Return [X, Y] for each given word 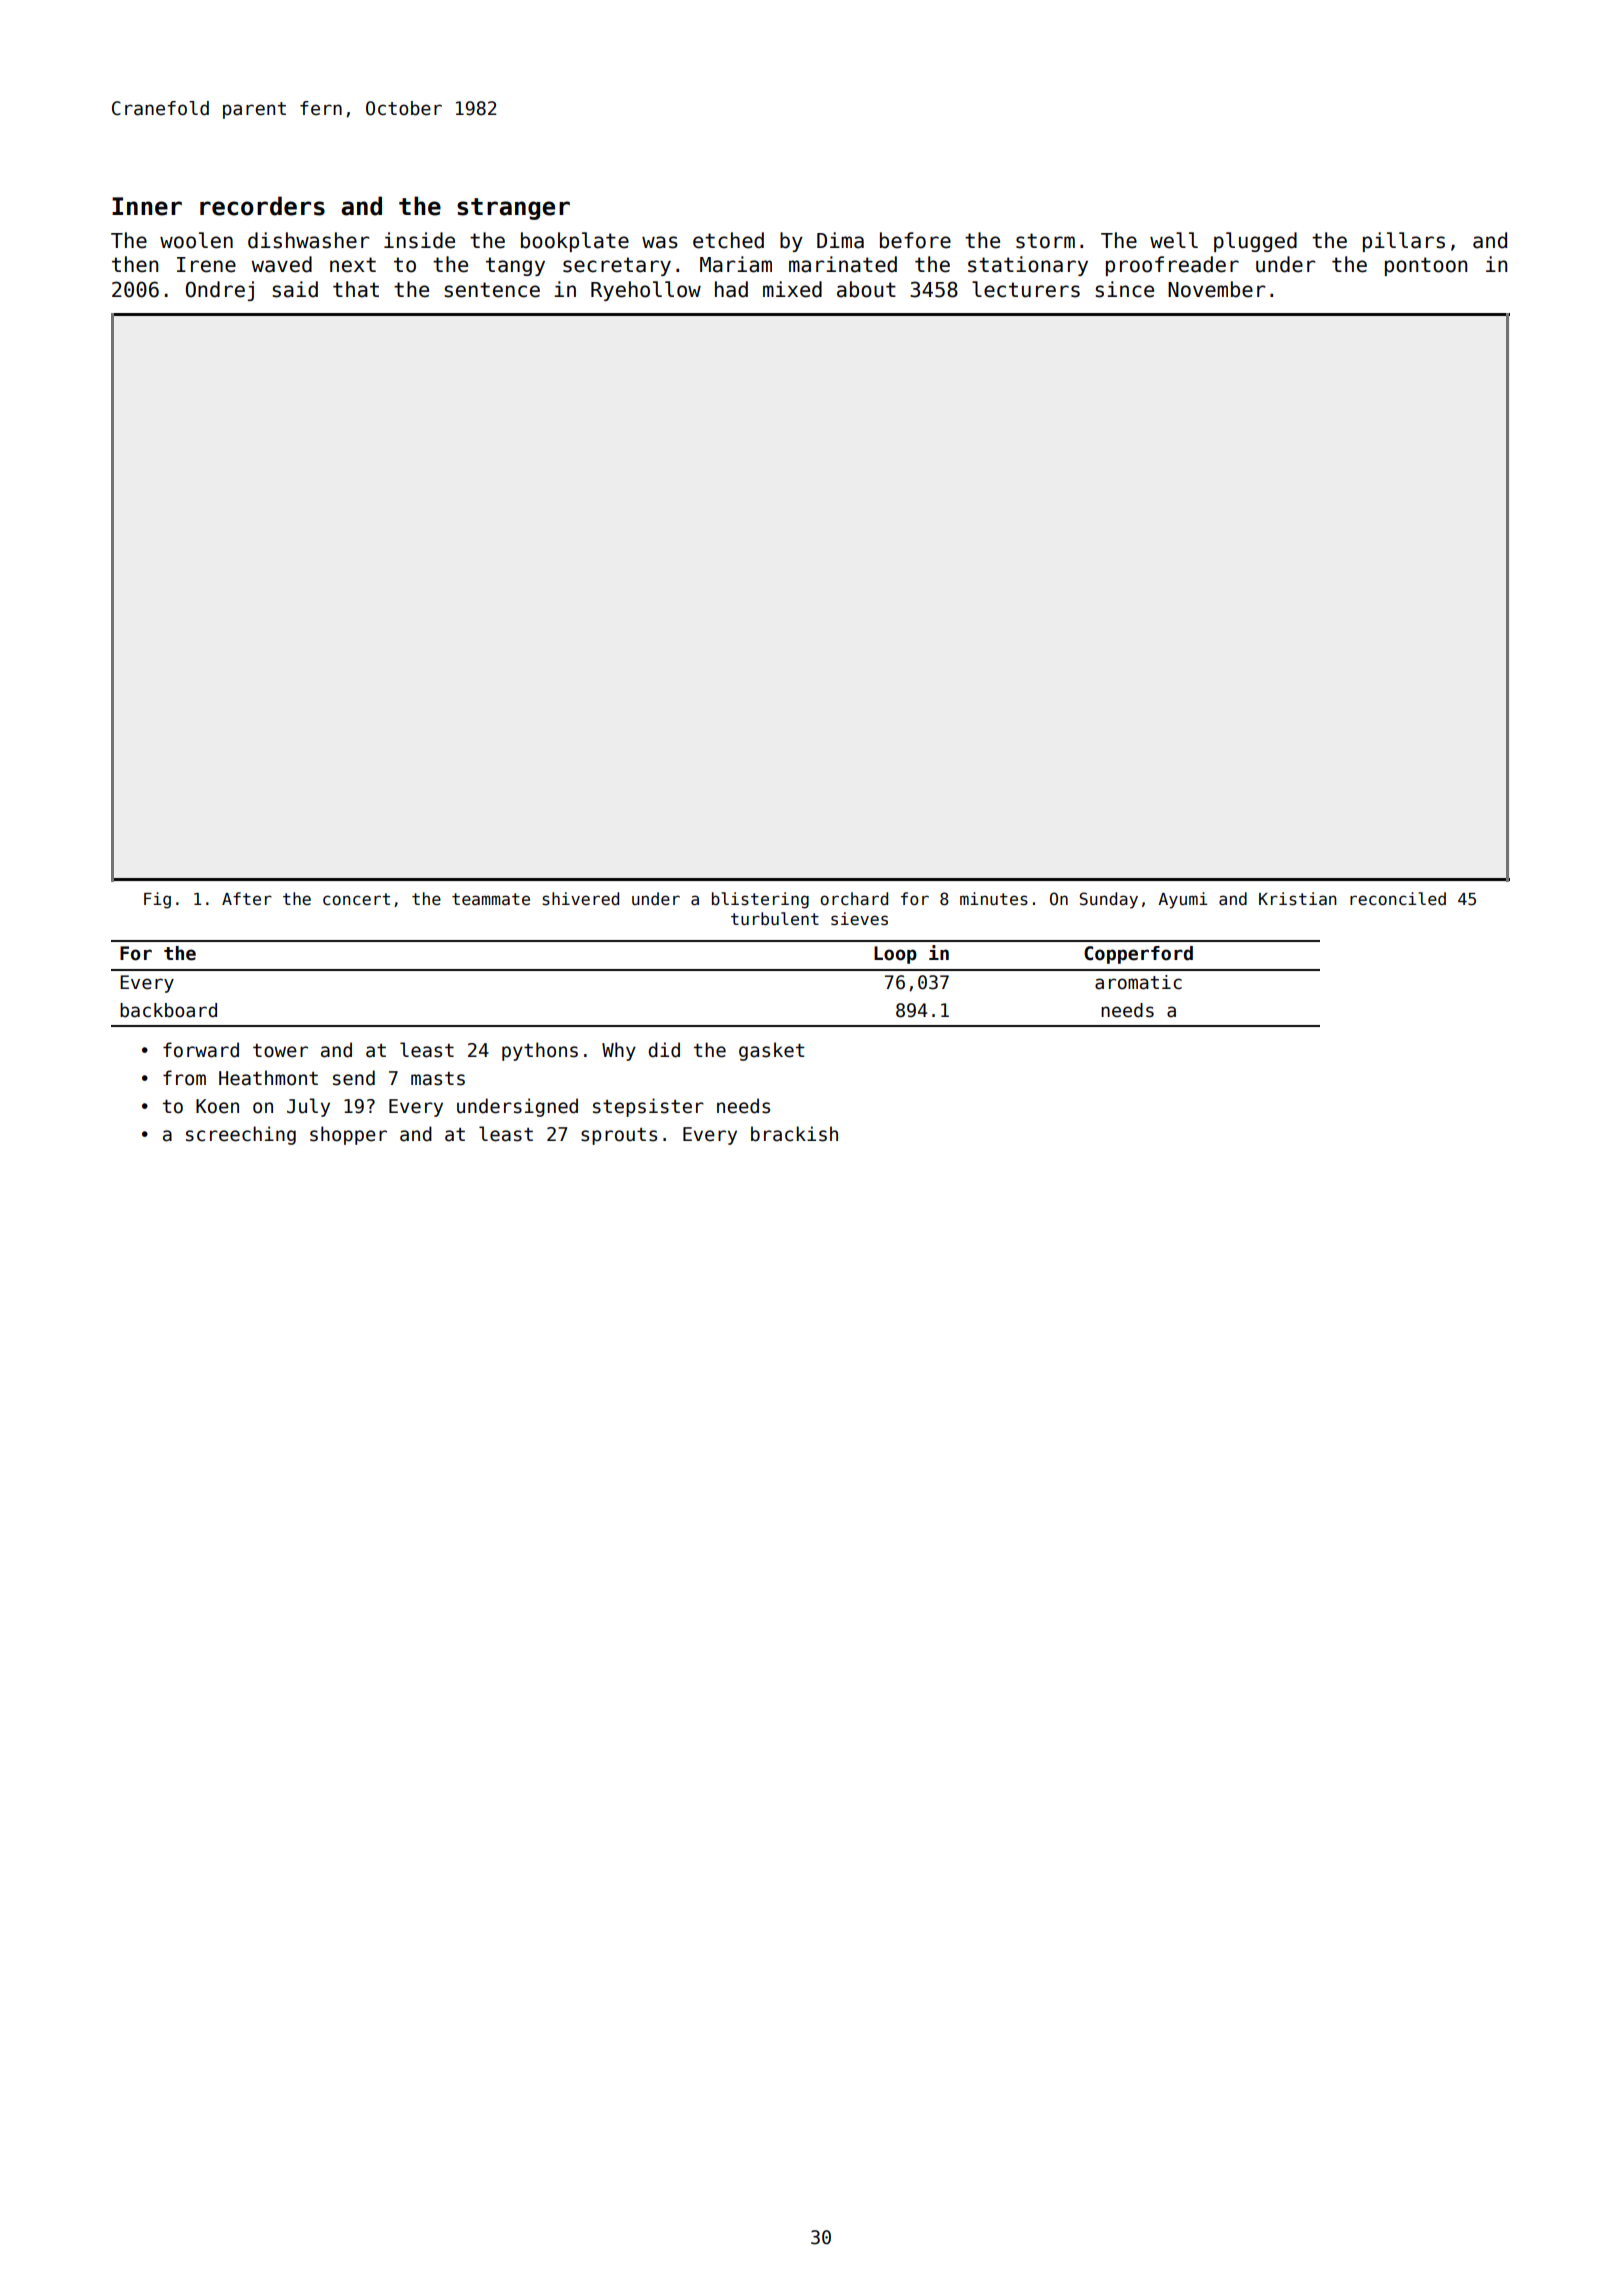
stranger [513, 209]
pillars [1404, 242]
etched [728, 240]
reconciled [1398, 899]
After [247, 899]
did [664, 1050]
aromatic [1138, 982]
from [184, 1078]
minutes [994, 899]
